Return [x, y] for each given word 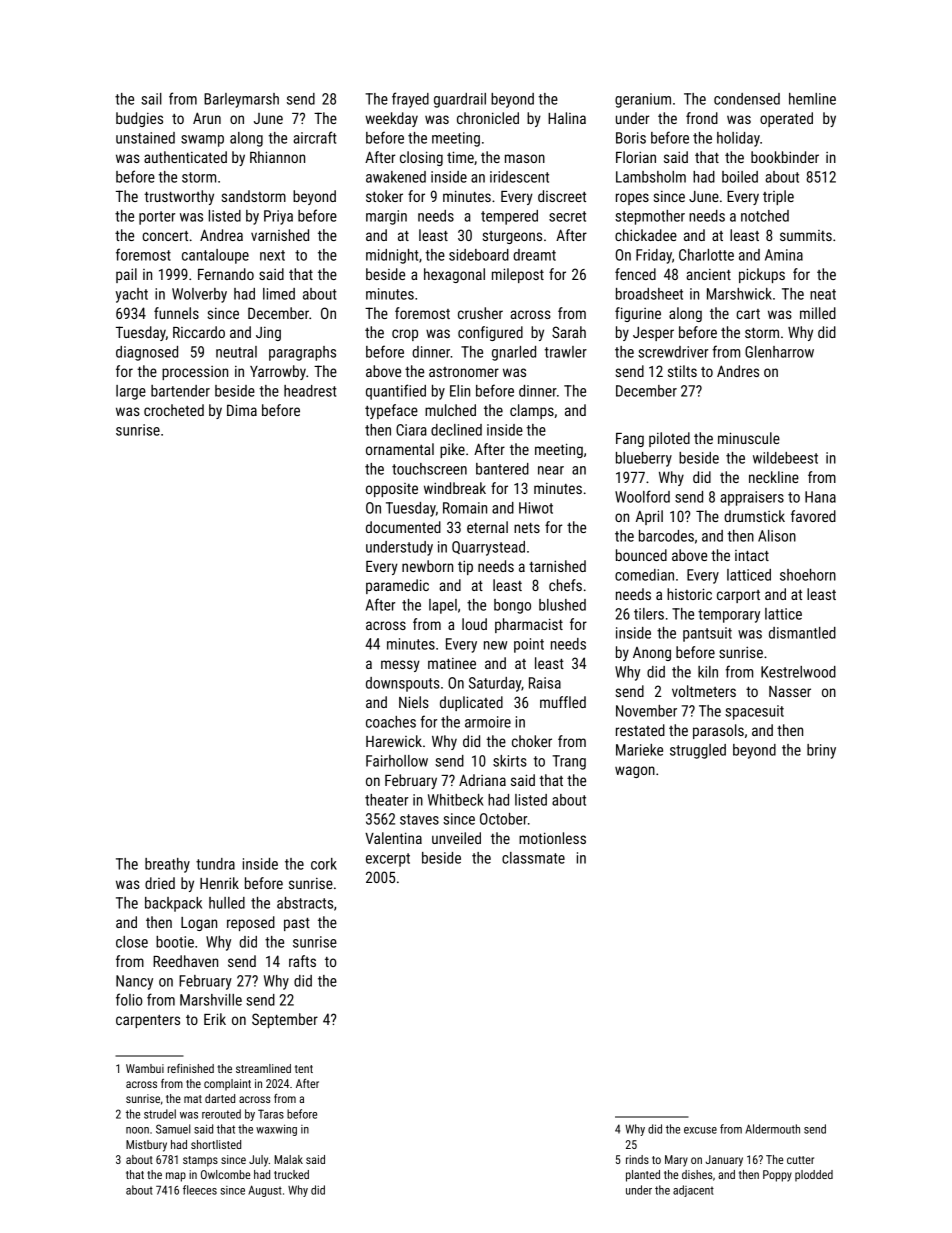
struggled [698, 751]
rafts [302, 961]
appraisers [752, 498]
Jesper [653, 334]
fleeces [200, 1190]
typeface [391, 411]
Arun [207, 118]
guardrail [460, 100]
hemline [812, 99]
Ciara [411, 430]
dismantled [802, 633]
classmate [533, 858]
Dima [242, 410]
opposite [392, 490]
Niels [414, 702]
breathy [167, 865]
